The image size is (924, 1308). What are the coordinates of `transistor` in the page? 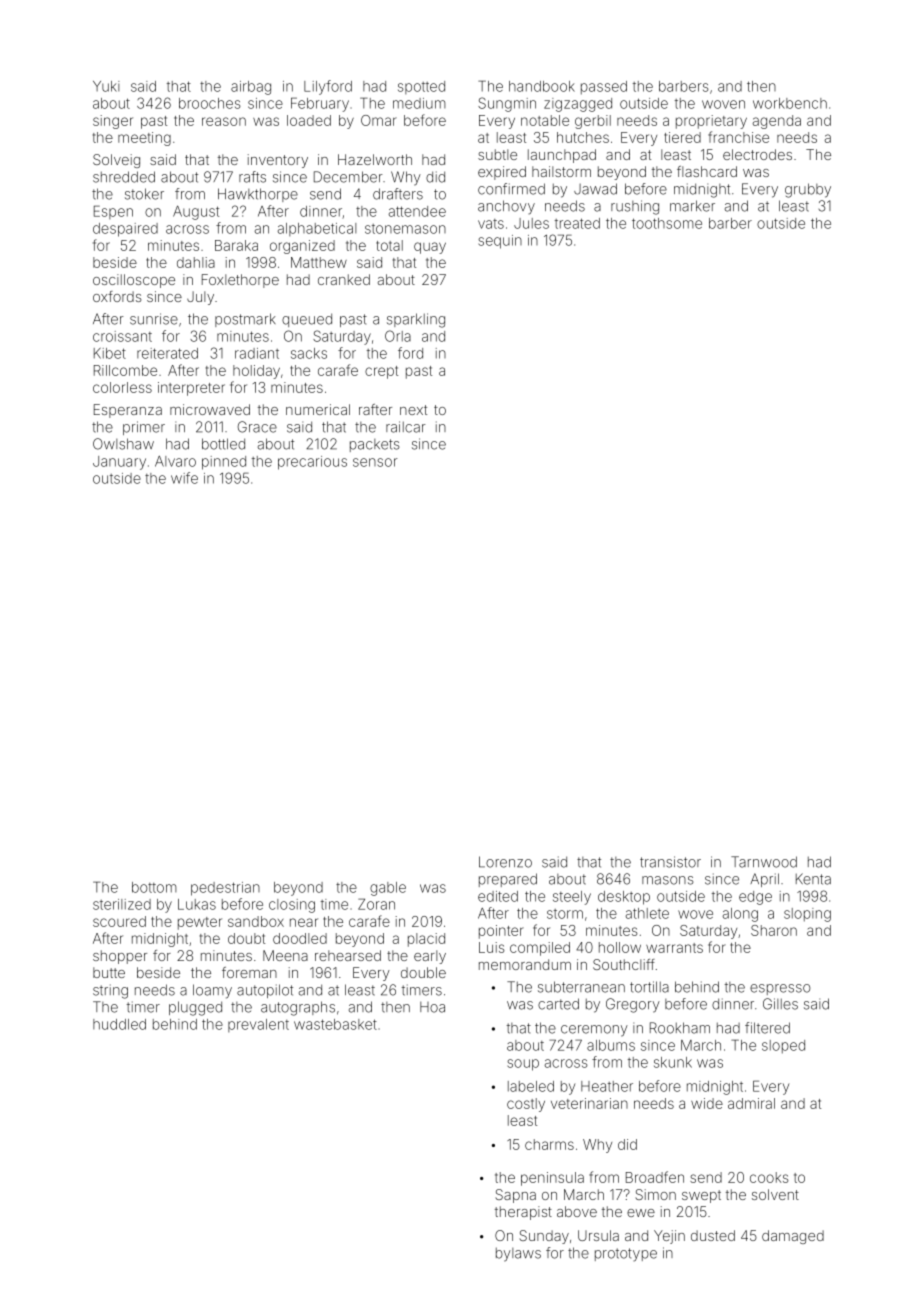 It's located at (670, 862).
